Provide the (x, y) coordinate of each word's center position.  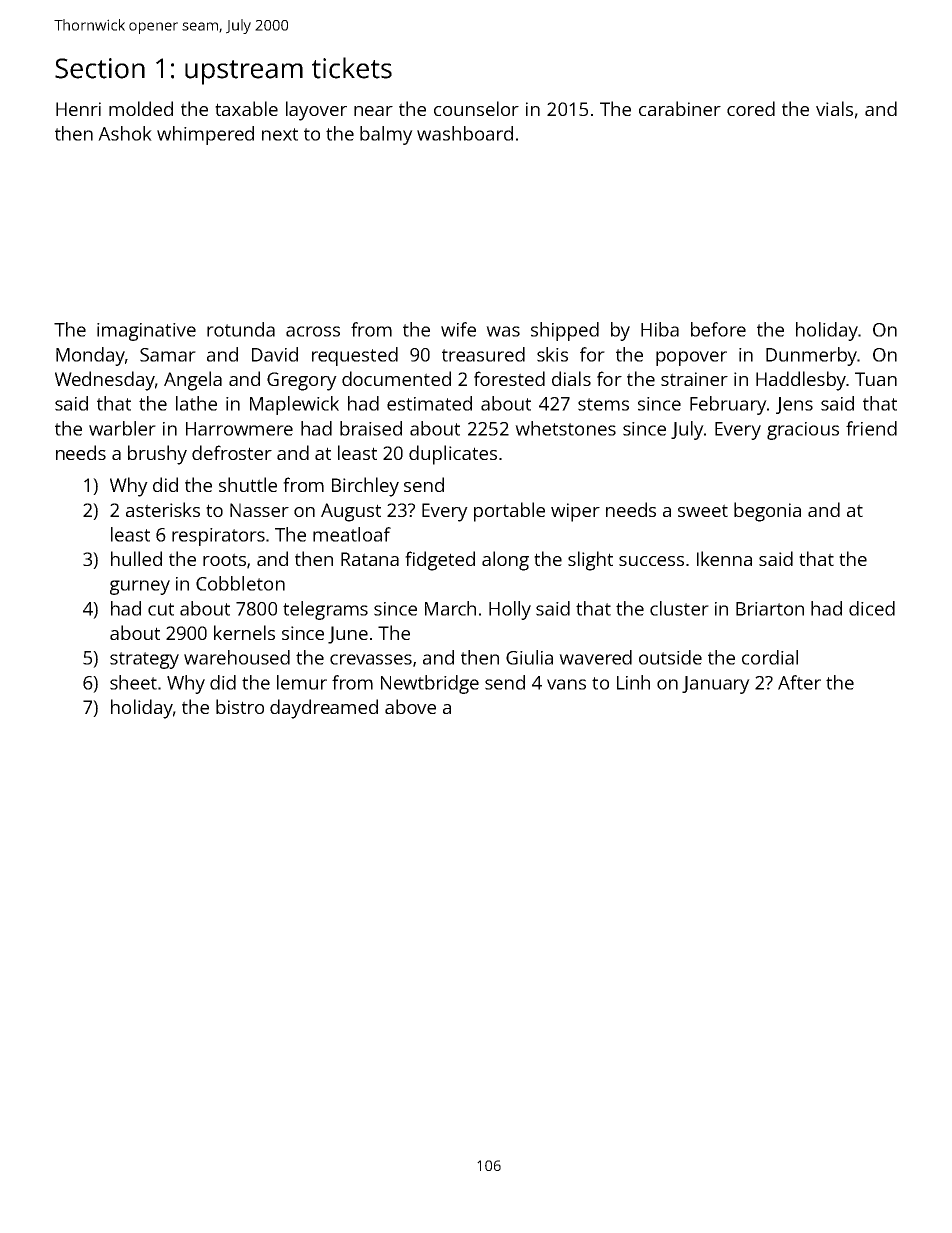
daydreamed (324, 709)
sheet (133, 682)
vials (834, 108)
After (799, 682)
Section (100, 68)
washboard (465, 133)
